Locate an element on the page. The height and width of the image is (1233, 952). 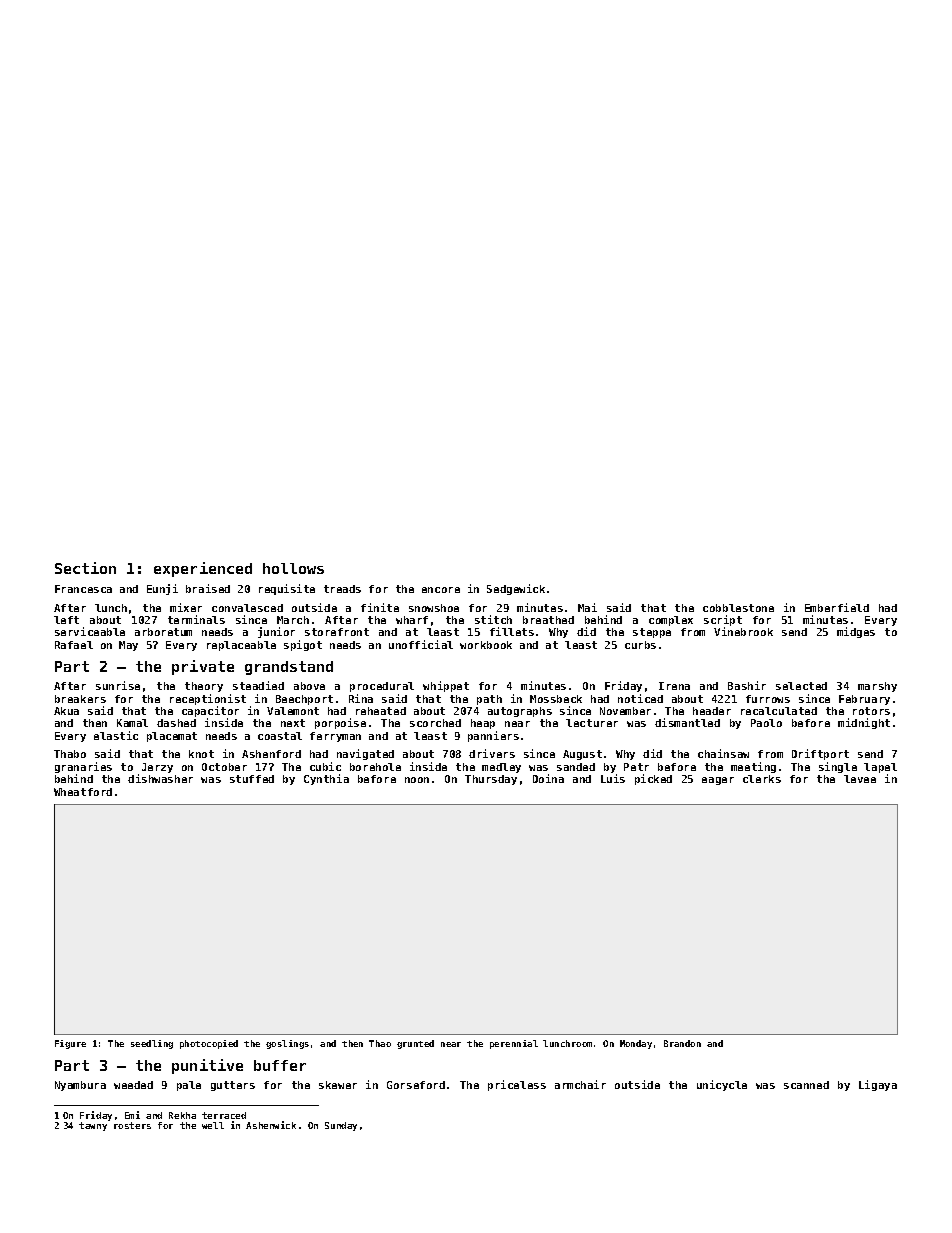
Wheatford is located at coordinates (83, 792).
